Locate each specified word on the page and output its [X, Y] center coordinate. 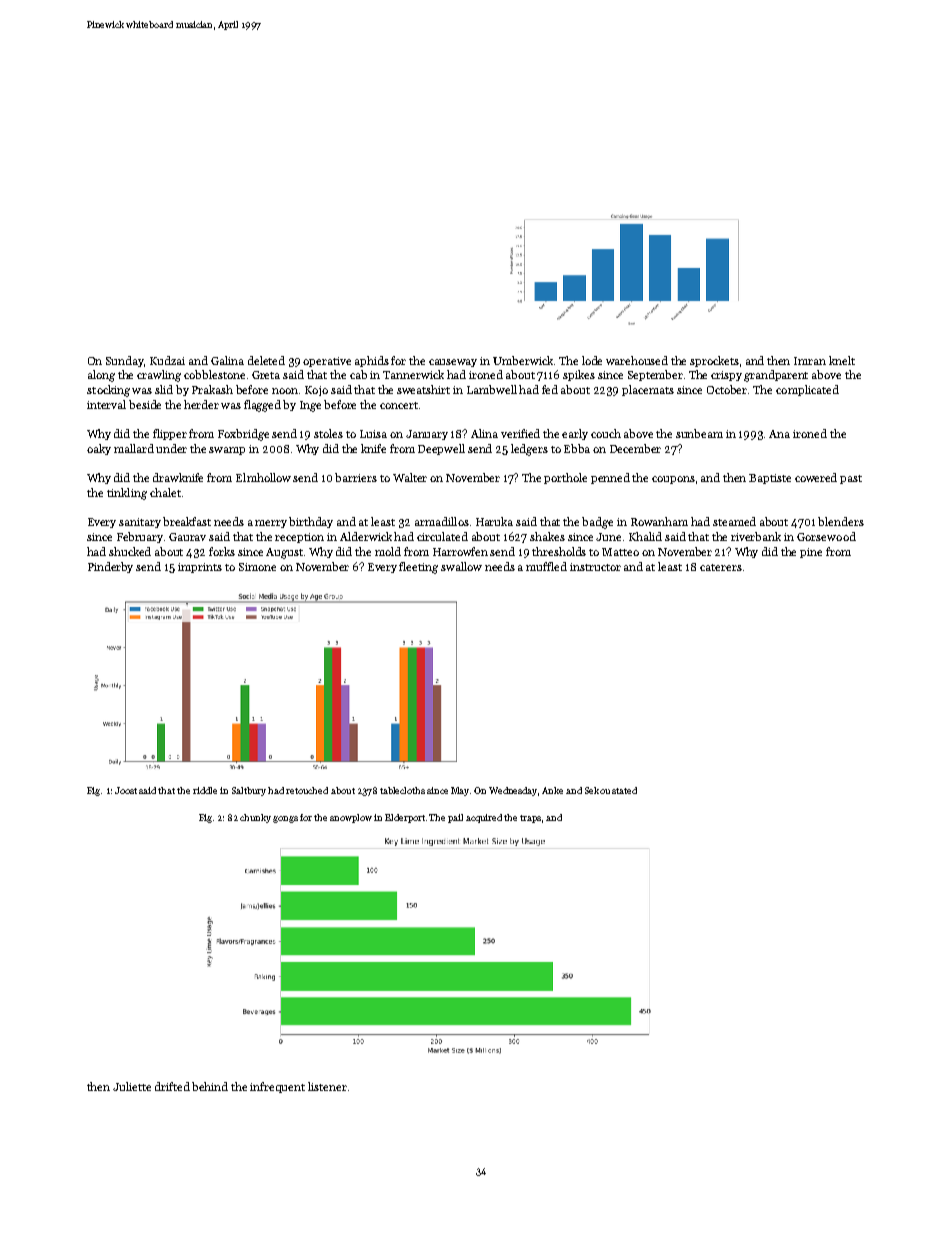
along [101, 376]
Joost [126, 790]
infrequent [277, 1087]
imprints [200, 568]
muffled [546, 566]
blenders [841, 521]
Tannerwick [413, 374]
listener [327, 1086]
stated [624, 790]
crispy [726, 376]
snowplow [351, 818]
